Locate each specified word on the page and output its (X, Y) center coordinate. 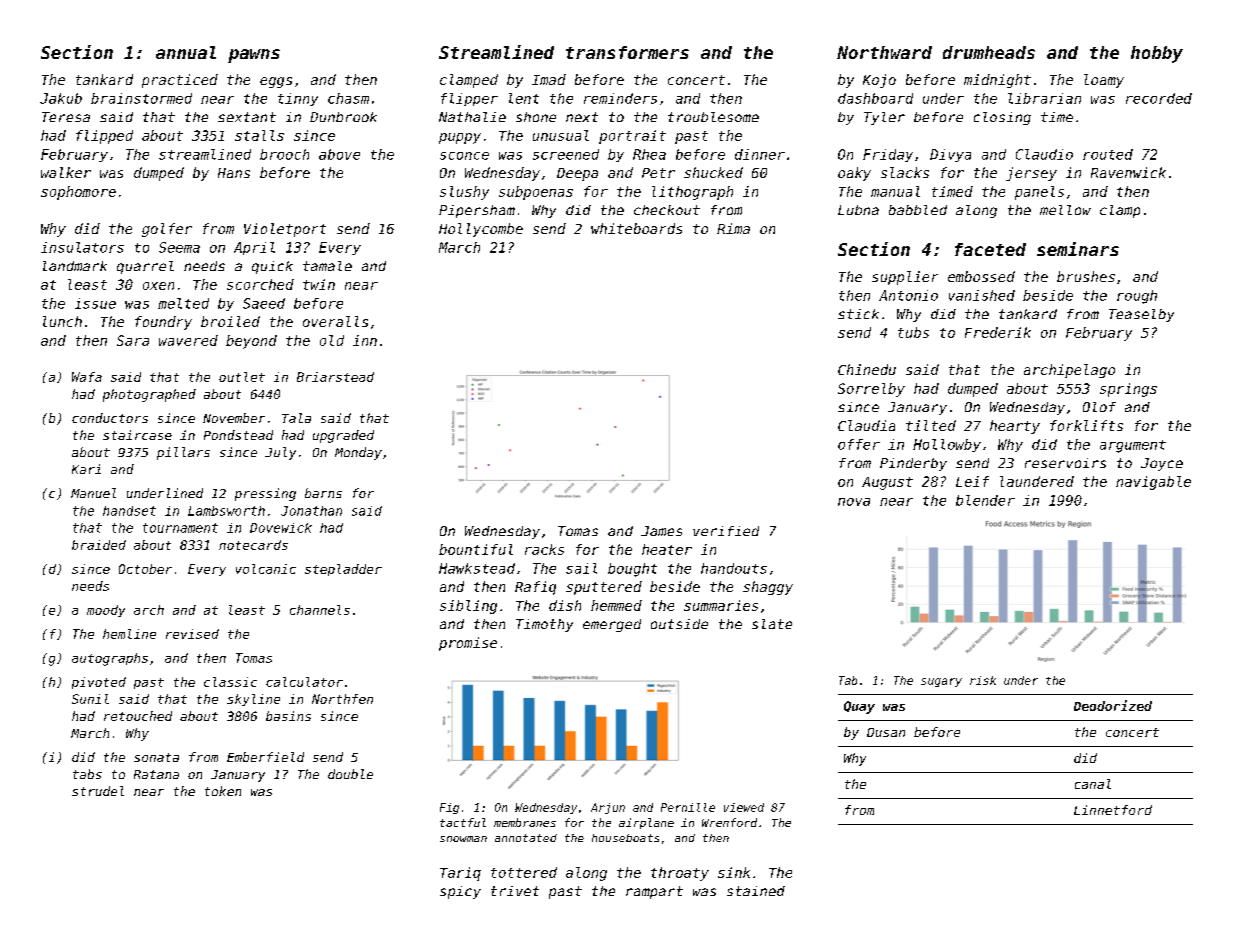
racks (544, 549)
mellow (1065, 210)
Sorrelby (871, 390)
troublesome (713, 117)
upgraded (343, 436)
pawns (254, 56)
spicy (460, 892)
